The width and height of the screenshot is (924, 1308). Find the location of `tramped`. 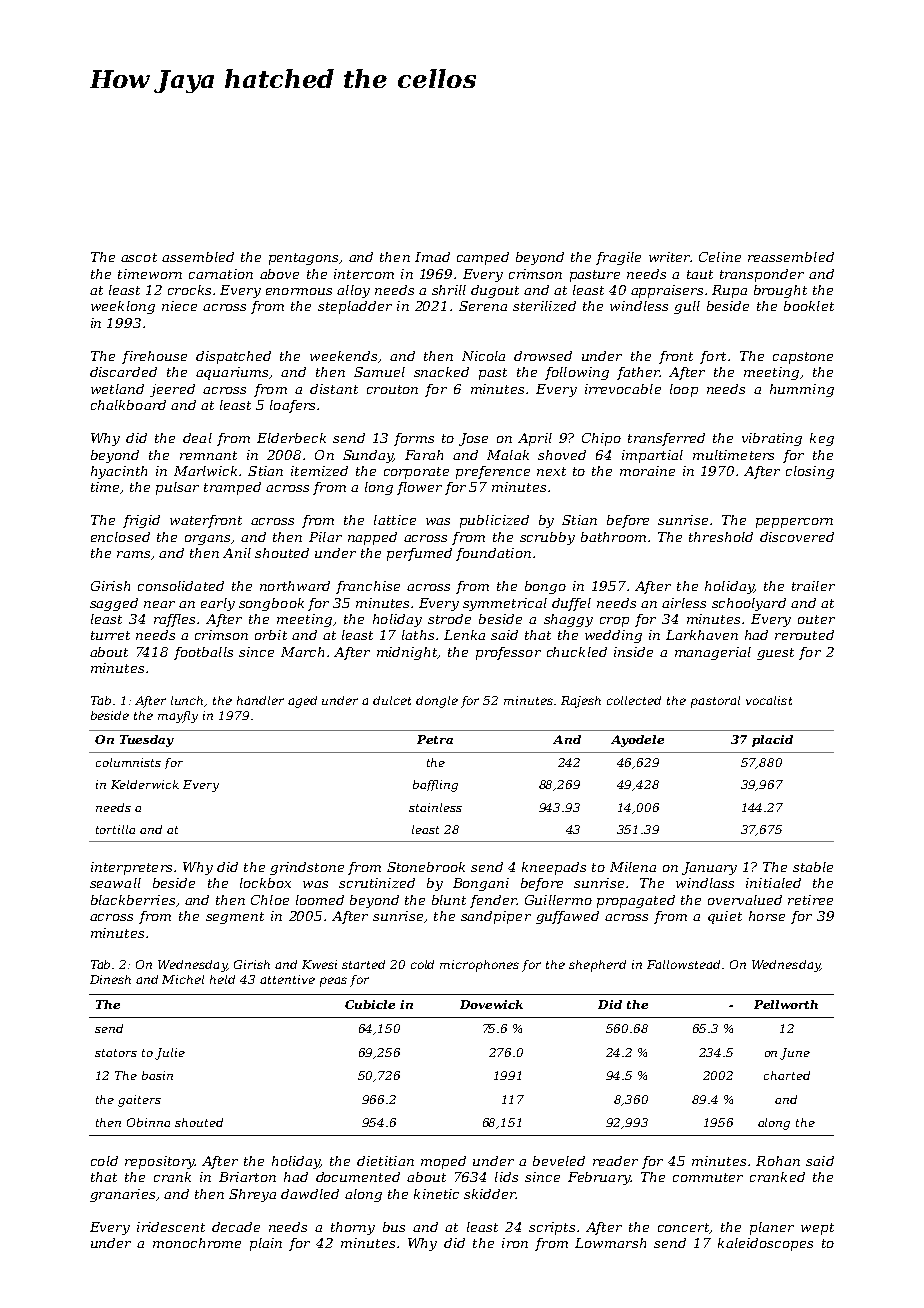

tramped is located at coordinates (232, 488).
